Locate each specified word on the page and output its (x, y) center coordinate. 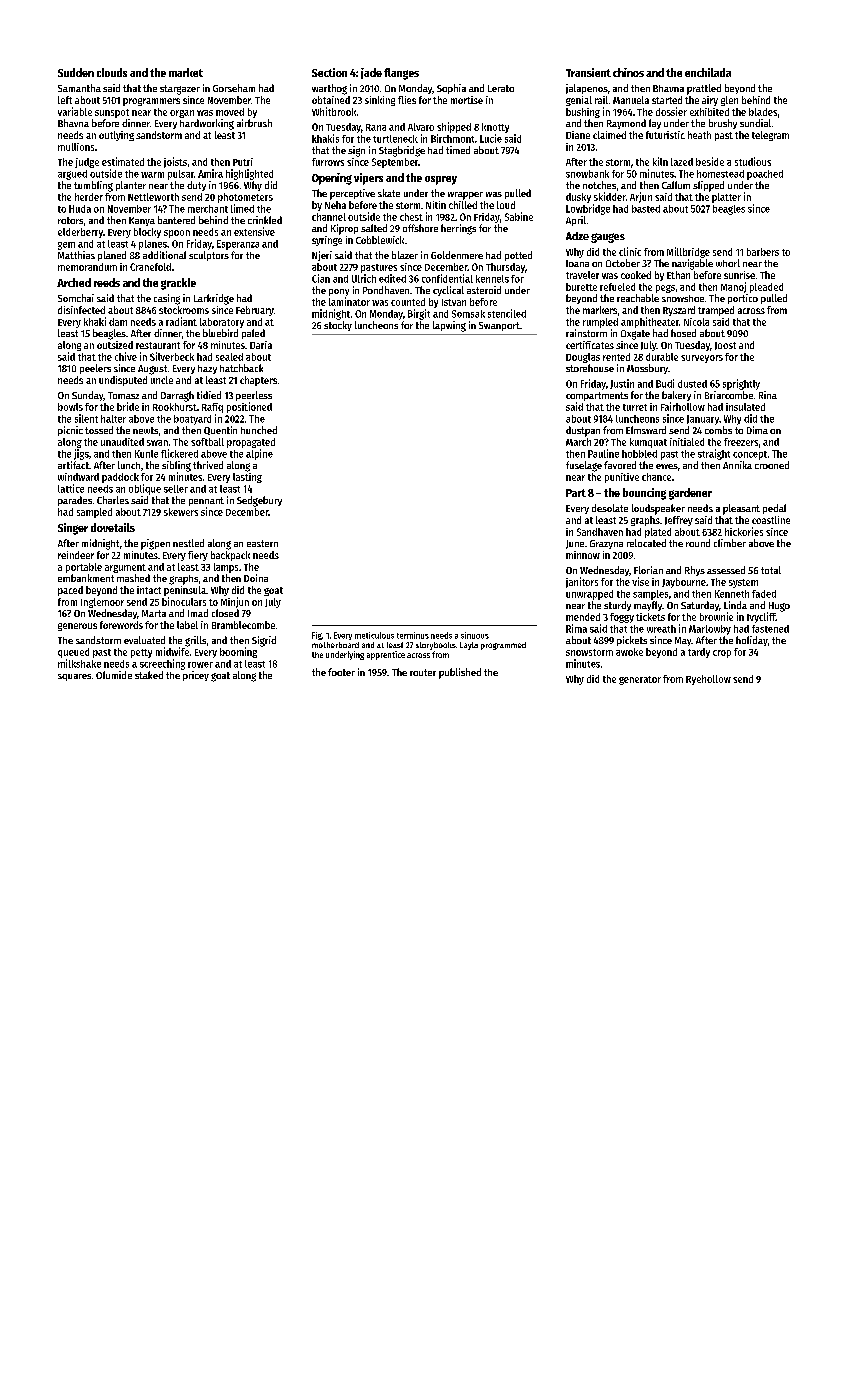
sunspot (112, 113)
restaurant (158, 345)
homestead (720, 174)
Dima (757, 430)
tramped (716, 311)
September (395, 163)
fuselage (584, 466)
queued (73, 653)
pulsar (181, 175)
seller (176, 489)
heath (699, 135)
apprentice (386, 655)
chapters (258, 381)
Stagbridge (402, 151)
